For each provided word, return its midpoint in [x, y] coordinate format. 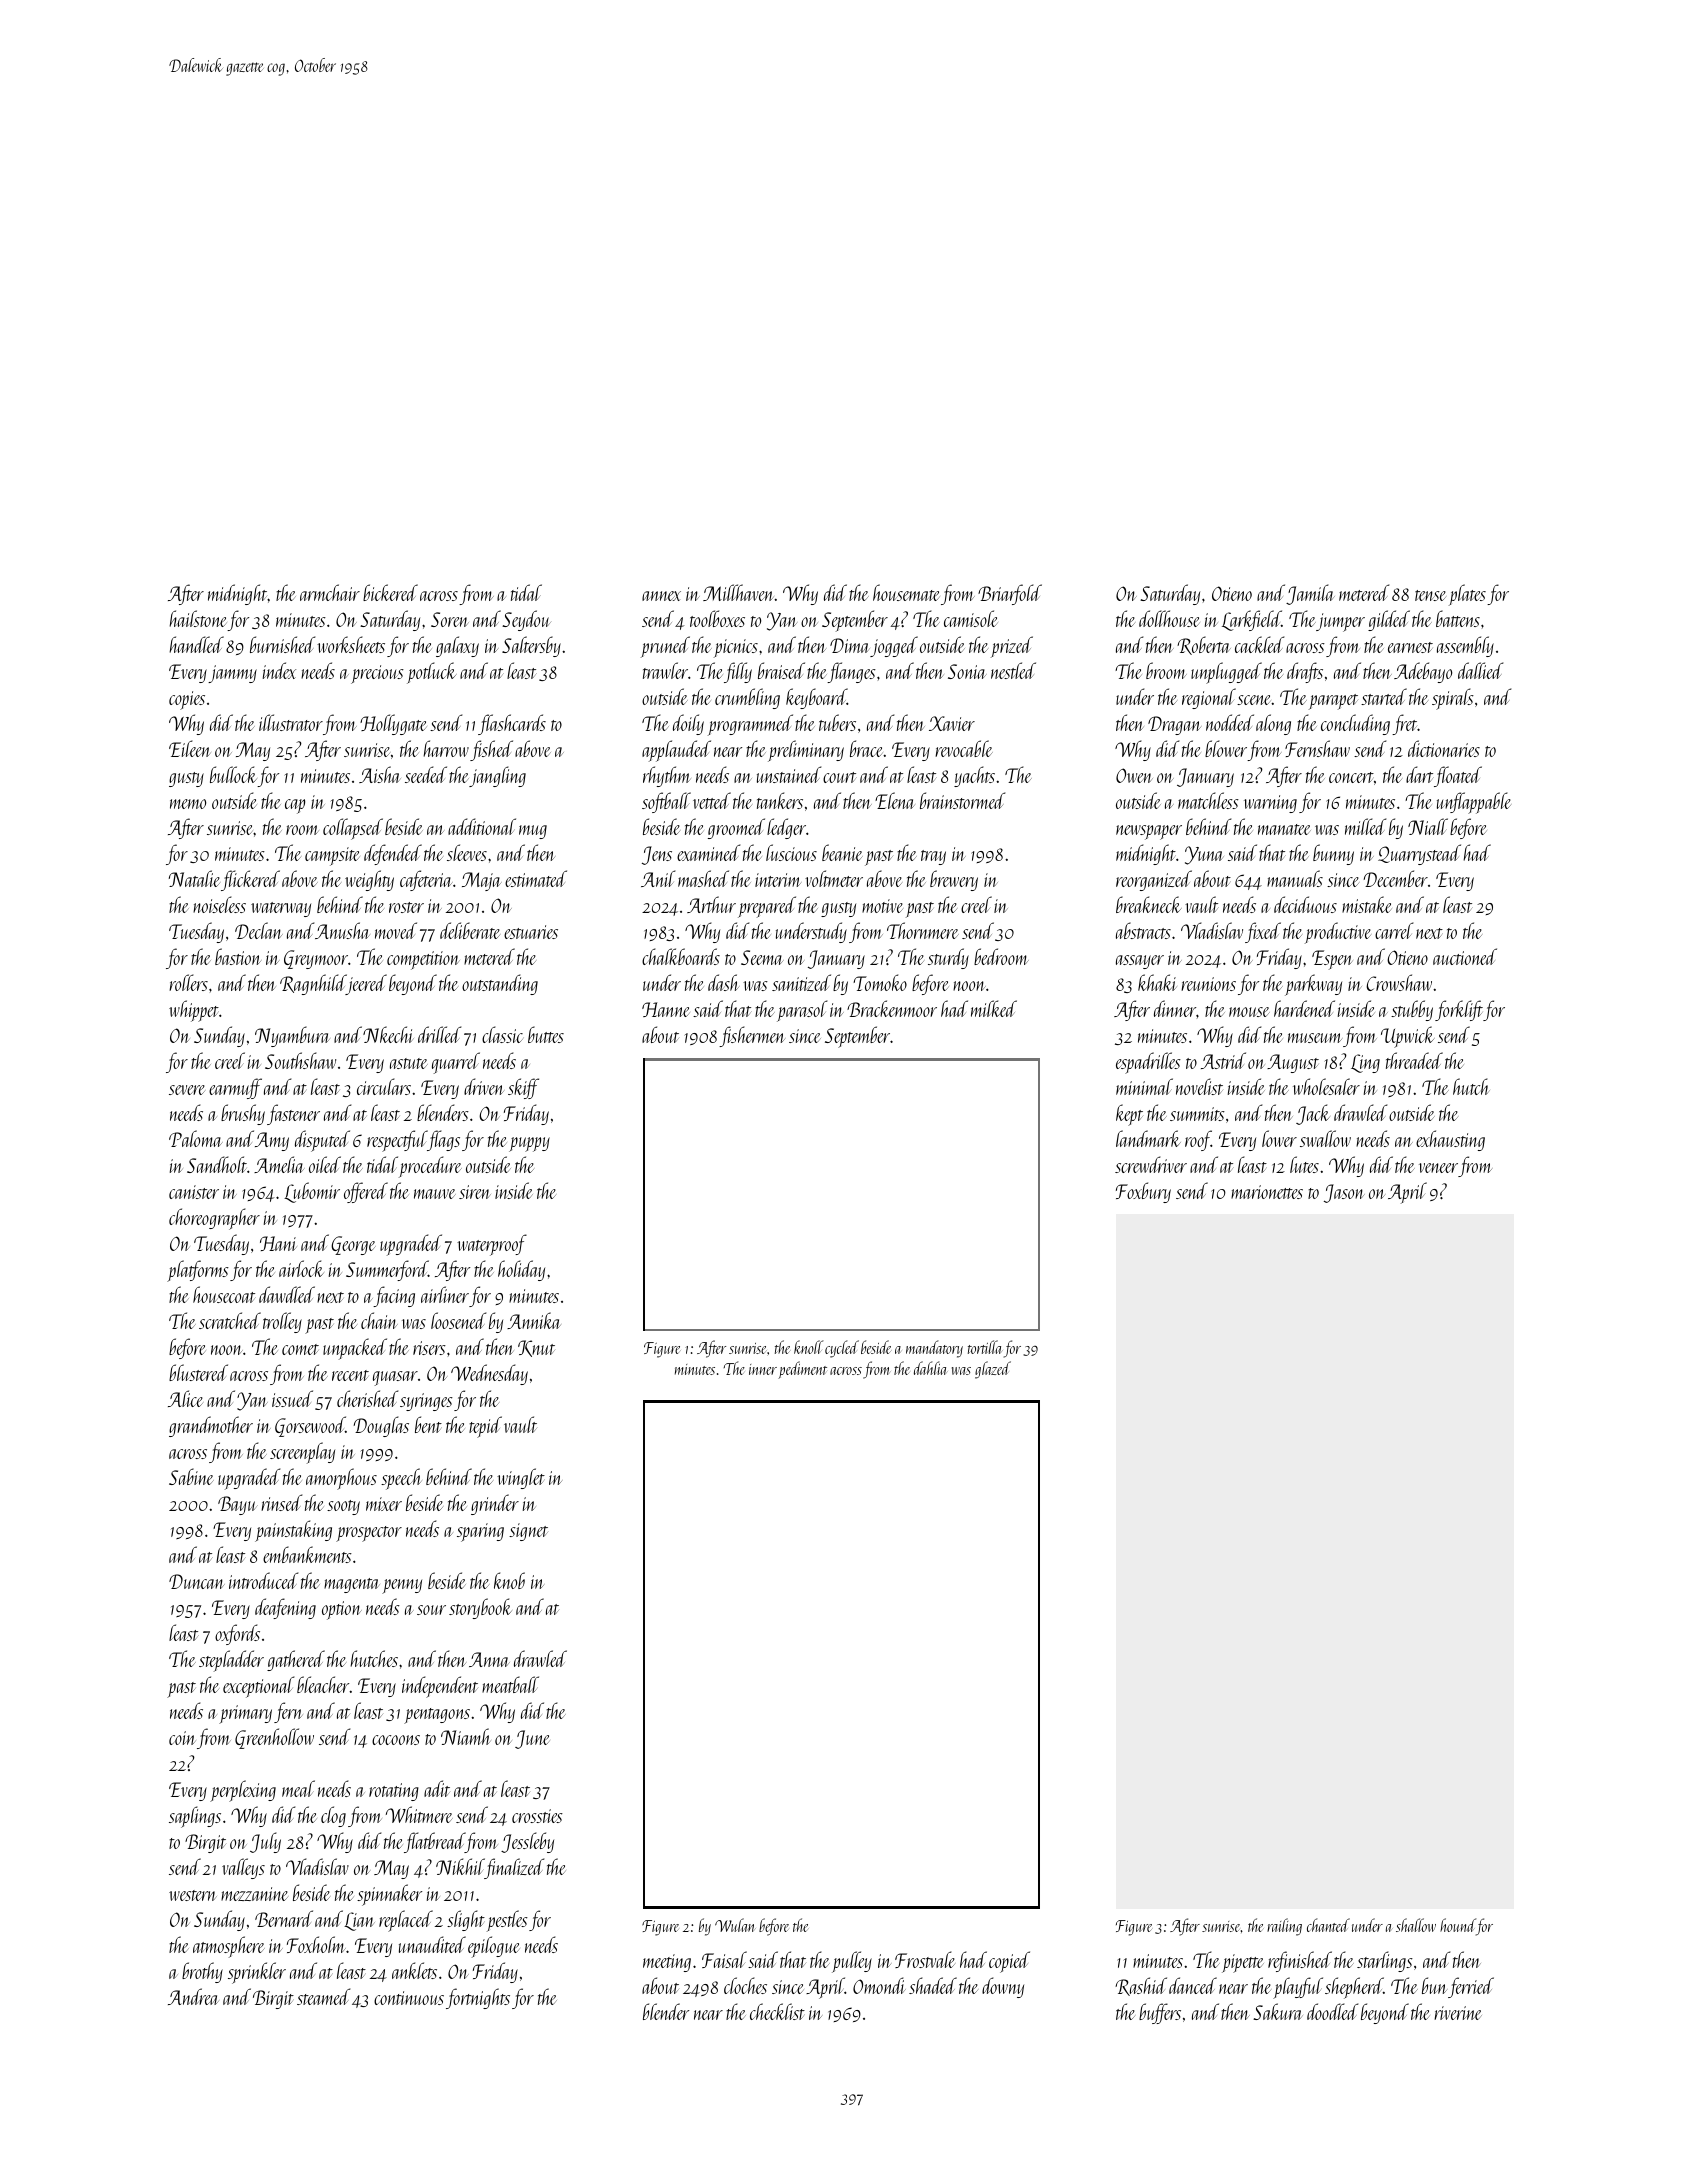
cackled [1259, 644]
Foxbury [1143, 1192]
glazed [993, 1370]
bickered [390, 592]
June [532, 1739]
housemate [906, 592]
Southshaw [300, 1060]
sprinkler [257, 1973]
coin [182, 1738]
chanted [1328, 1925]
